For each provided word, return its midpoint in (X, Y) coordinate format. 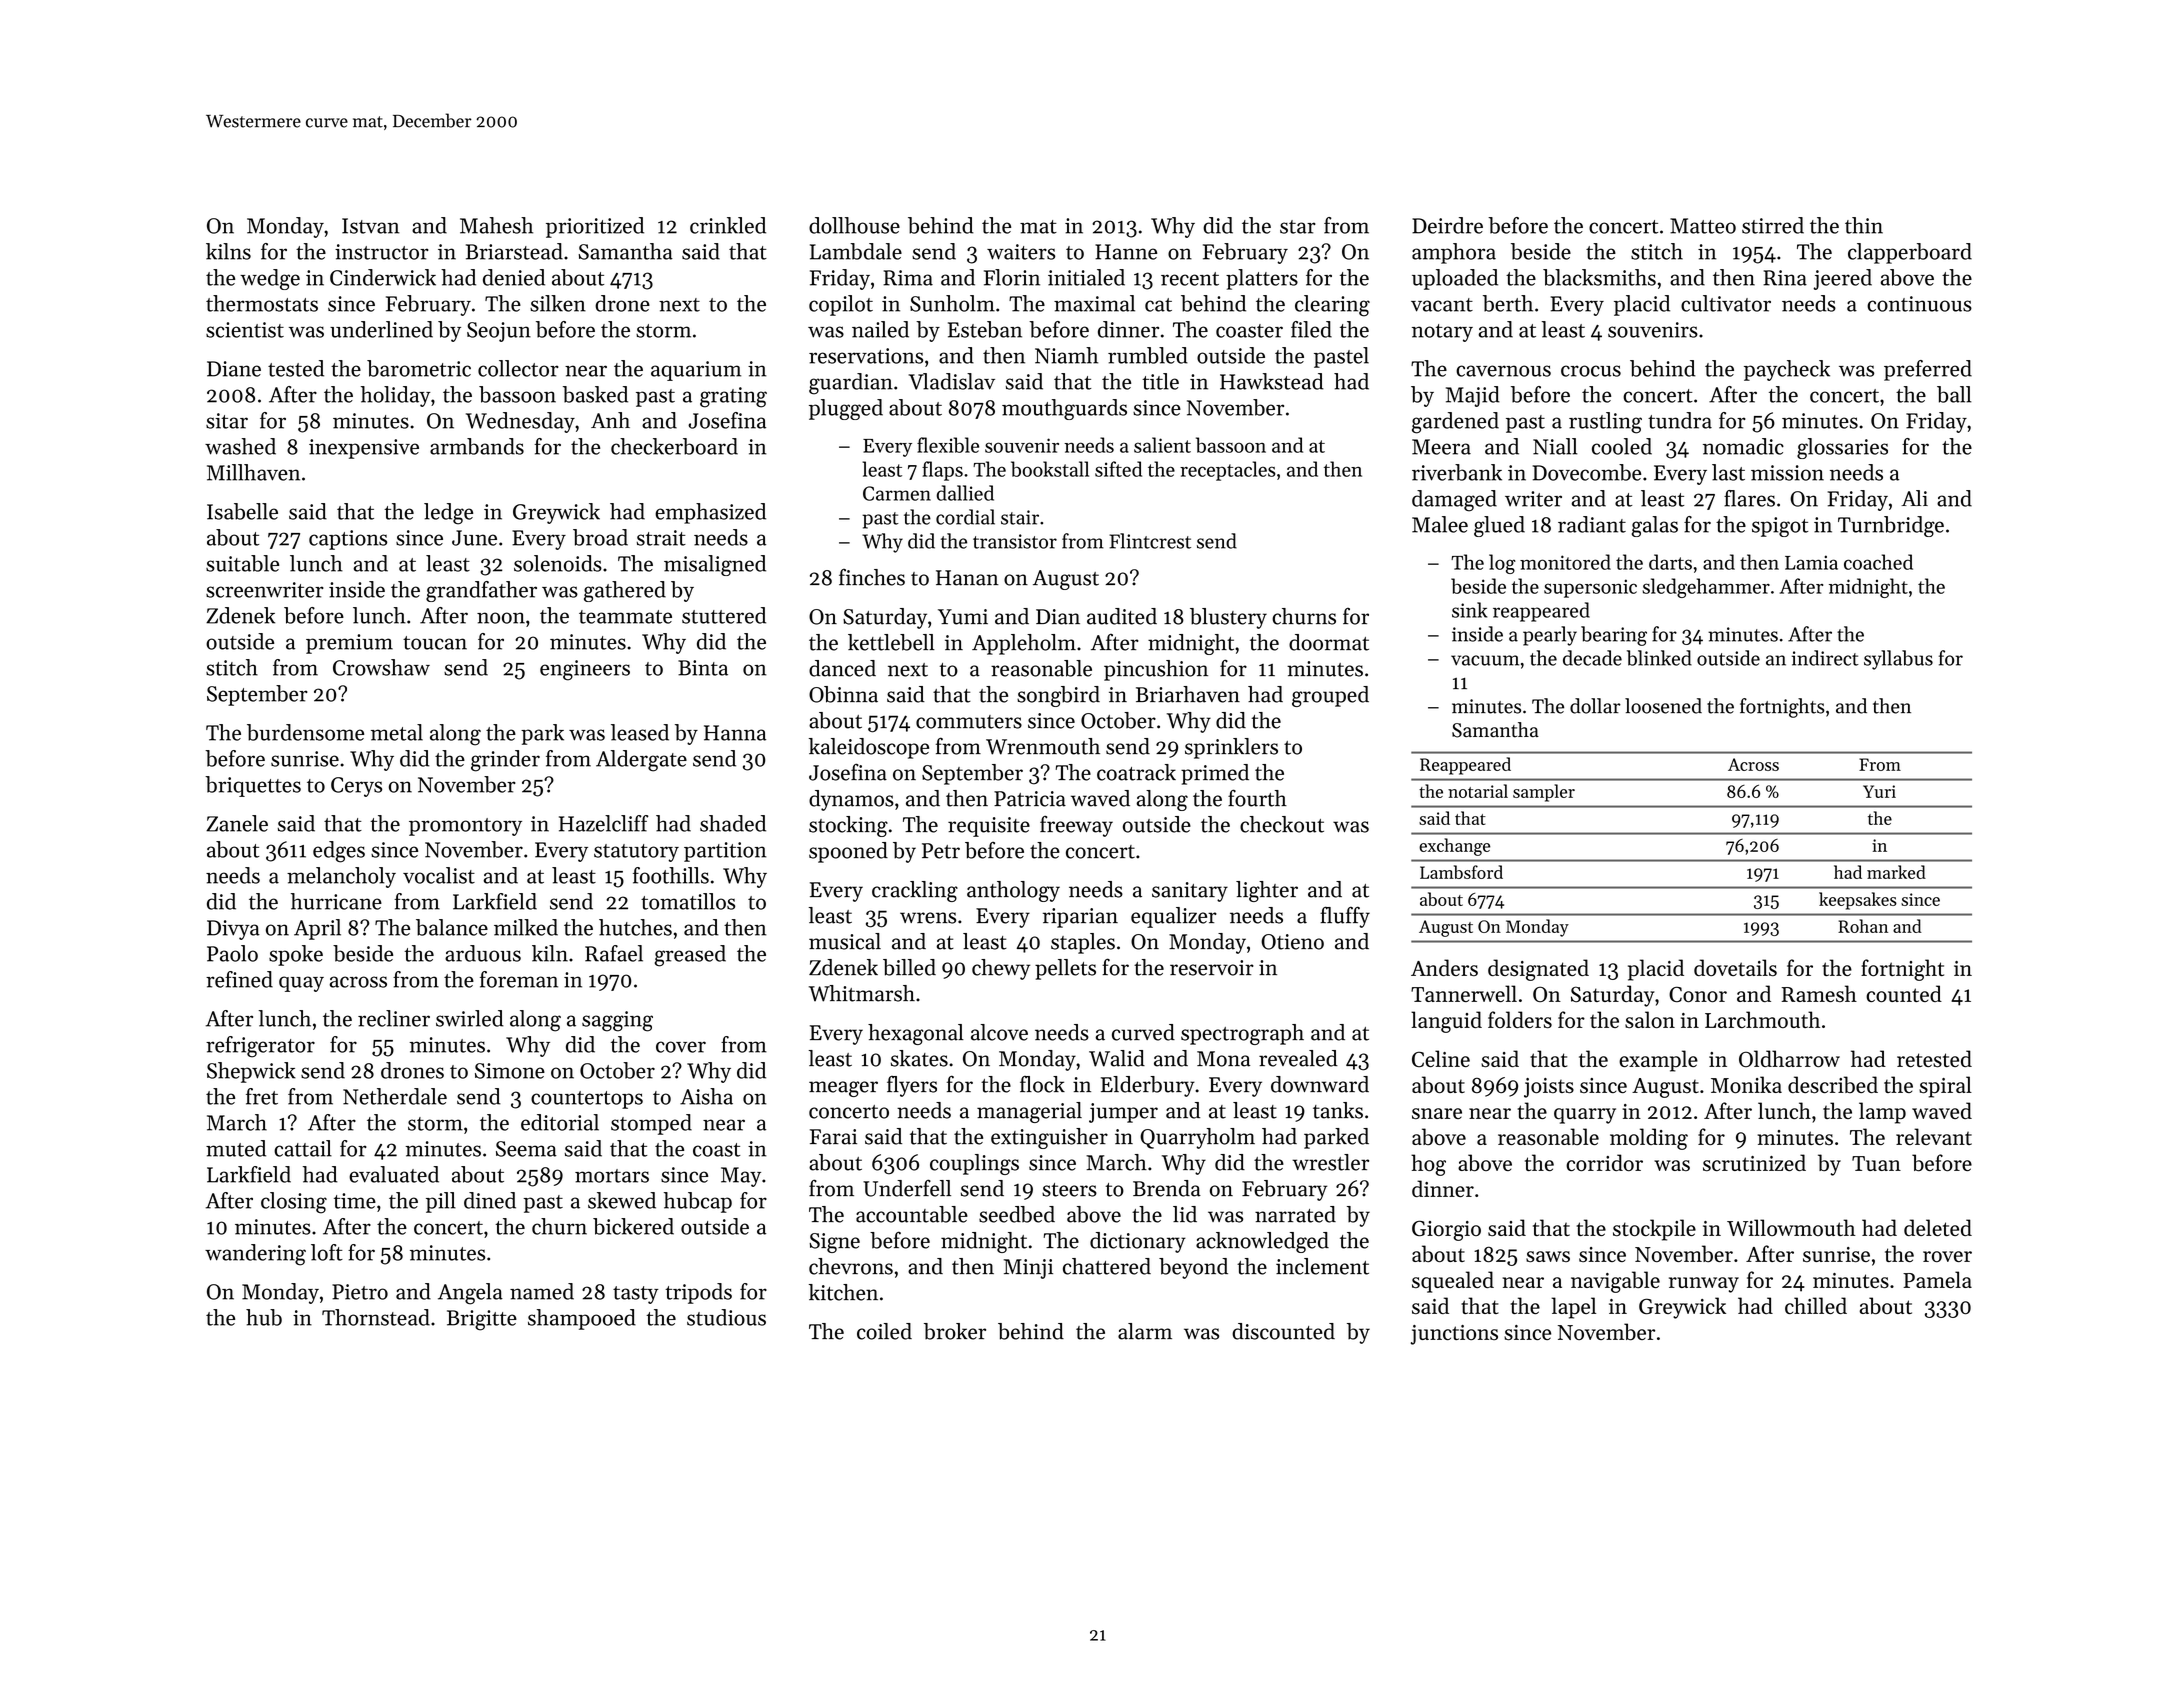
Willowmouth (1791, 1227)
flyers (912, 1086)
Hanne (1126, 252)
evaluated (394, 1174)
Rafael (614, 953)
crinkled (728, 225)
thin (1864, 225)
